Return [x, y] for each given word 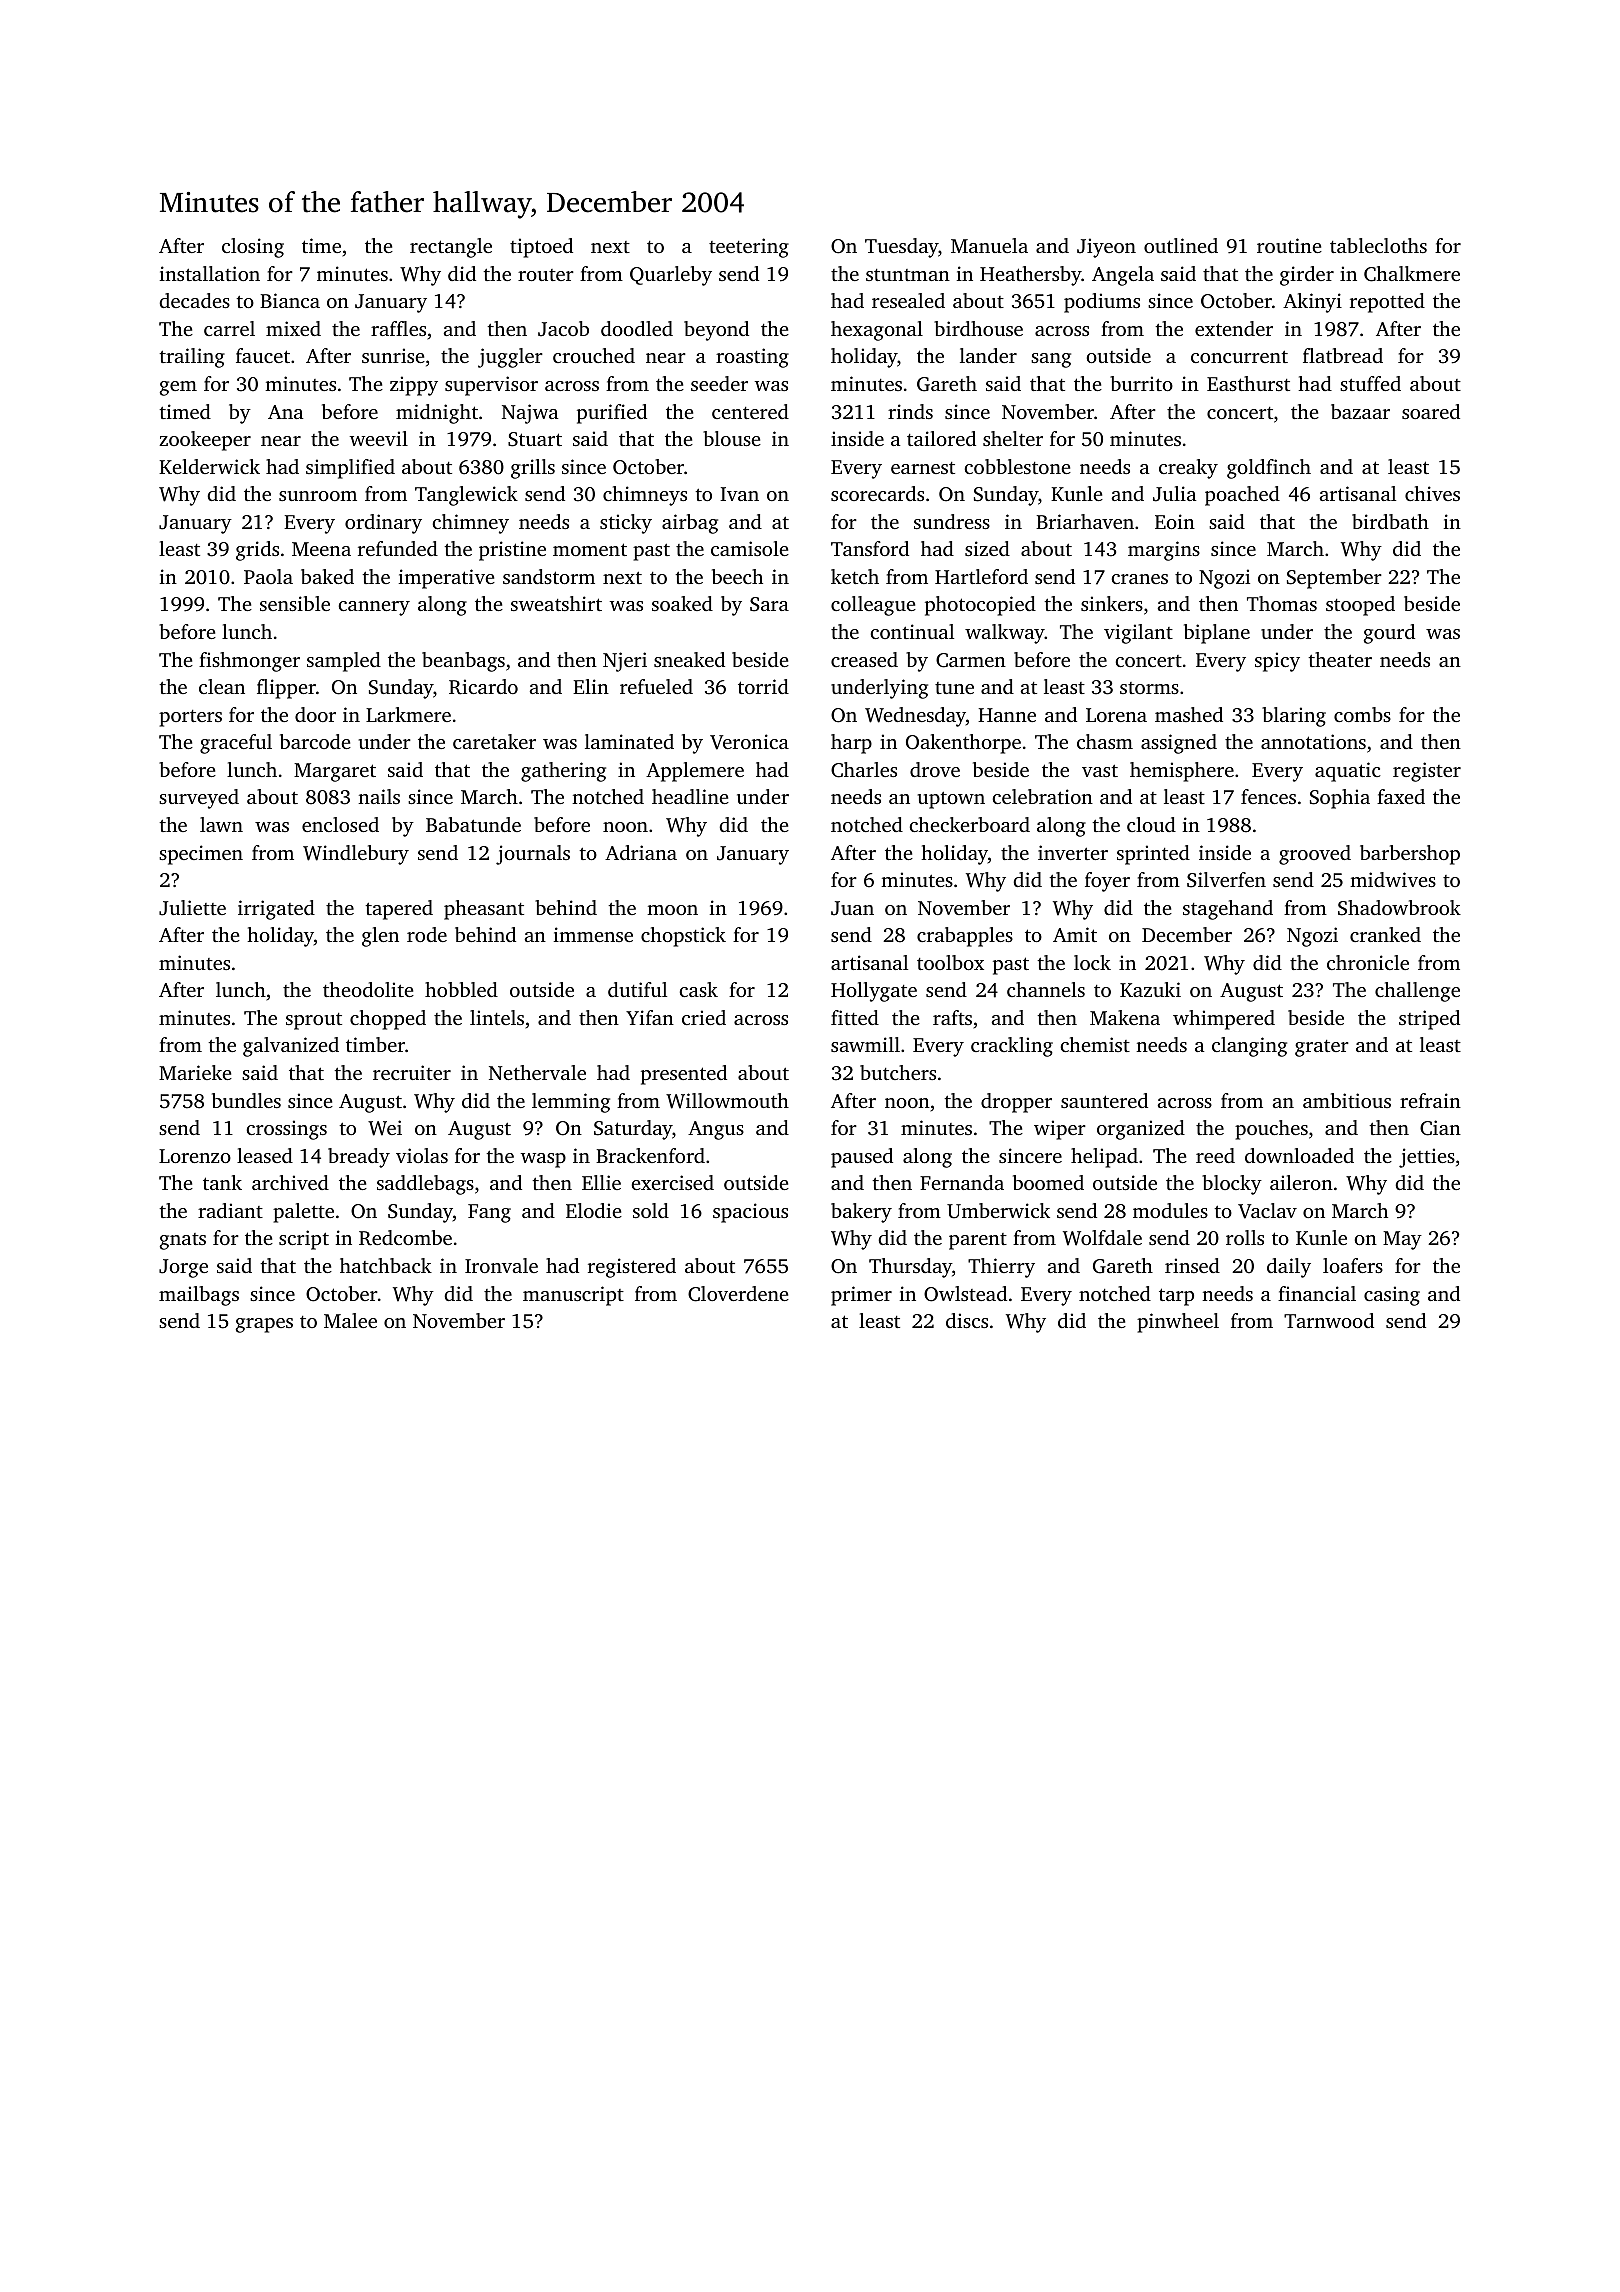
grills [533, 469]
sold [651, 1210]
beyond [716, 331]
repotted [1387, 303]
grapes [264, 1325]
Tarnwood [1329, 1320]
